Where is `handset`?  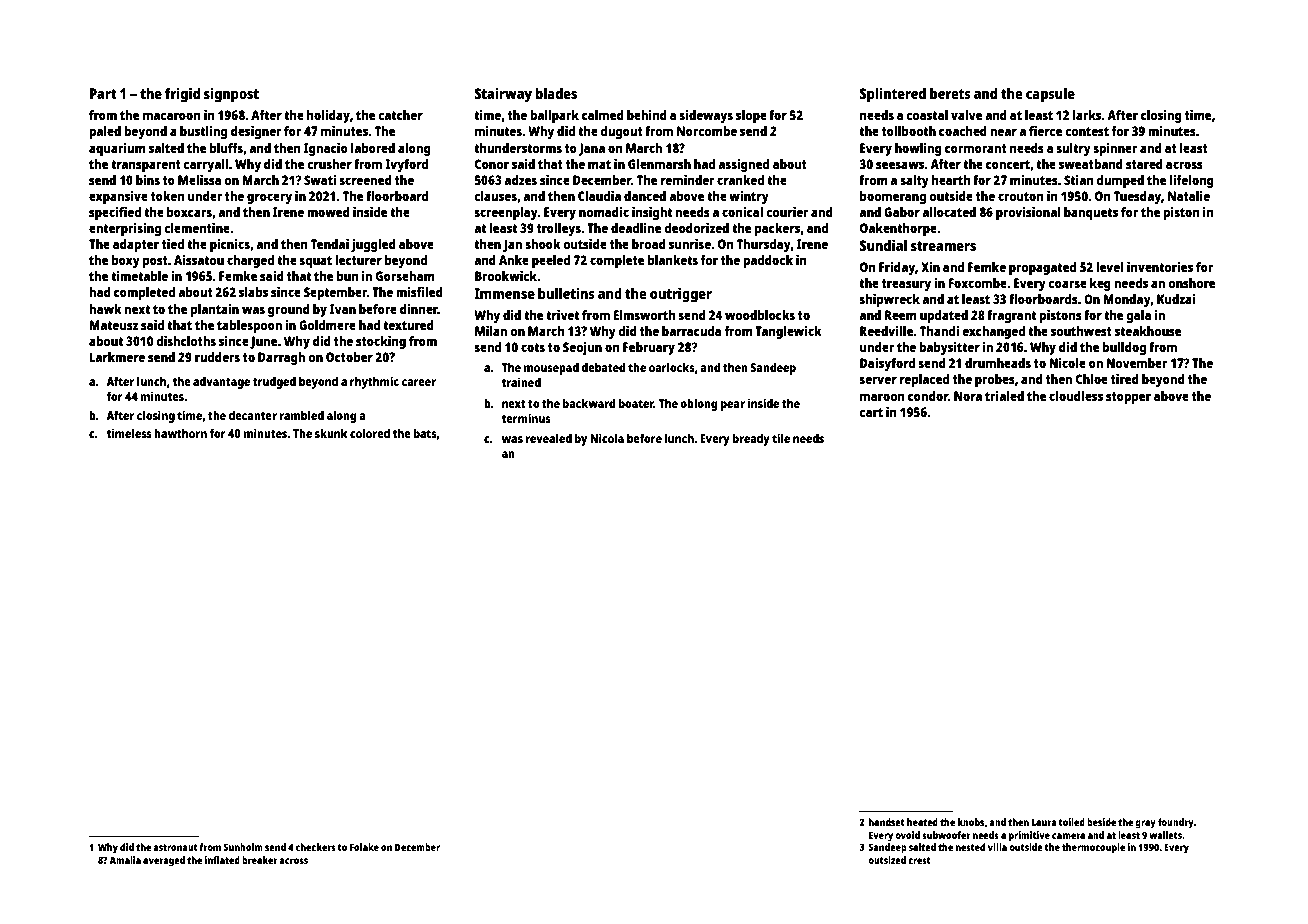
handset is located at coordinates (887, 822).
